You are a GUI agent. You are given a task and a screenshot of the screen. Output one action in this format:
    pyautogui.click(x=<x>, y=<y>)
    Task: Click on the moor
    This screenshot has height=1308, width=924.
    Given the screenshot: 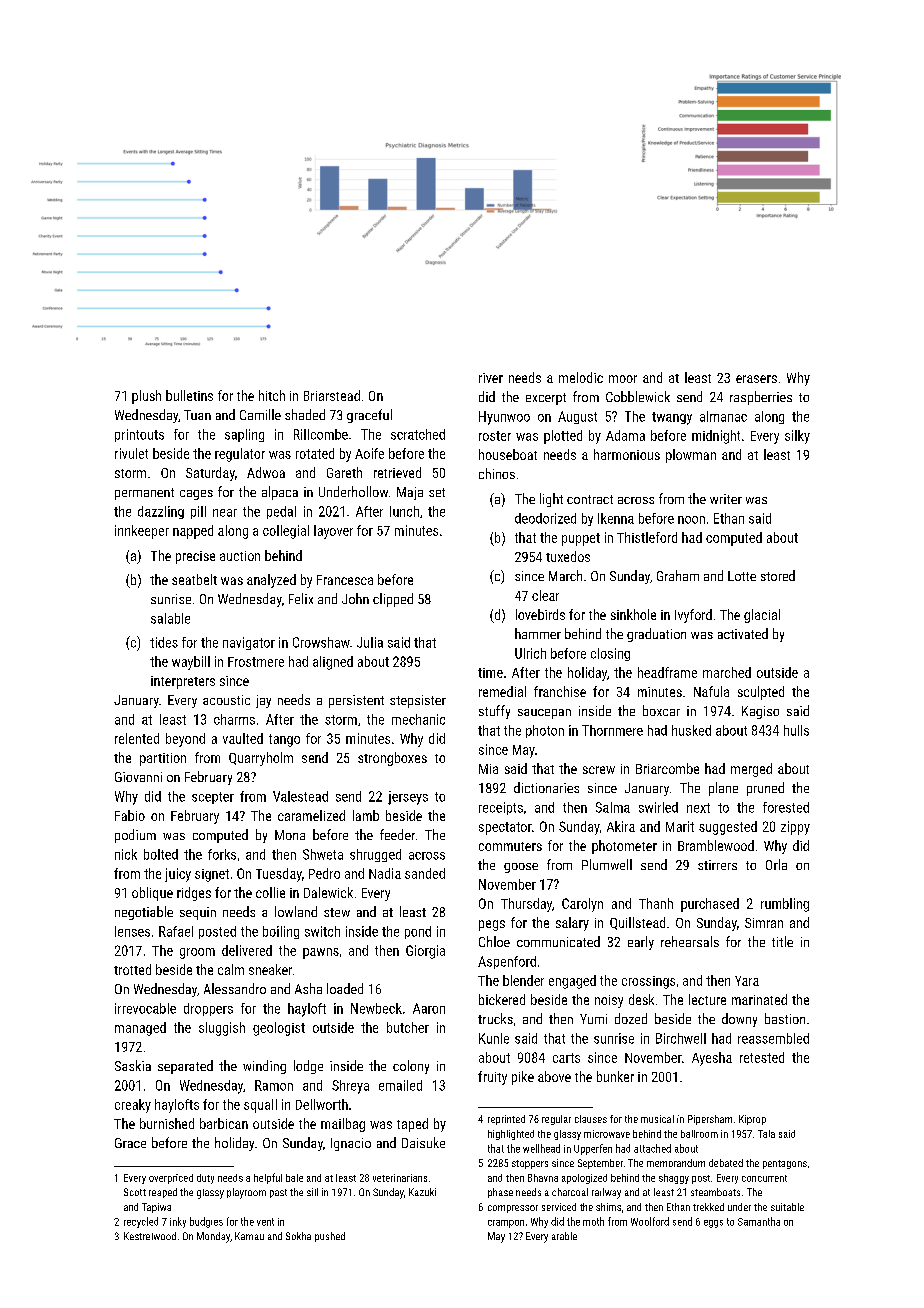 What is the action you would take?
    pyautogui.click(x=623, y=379)
